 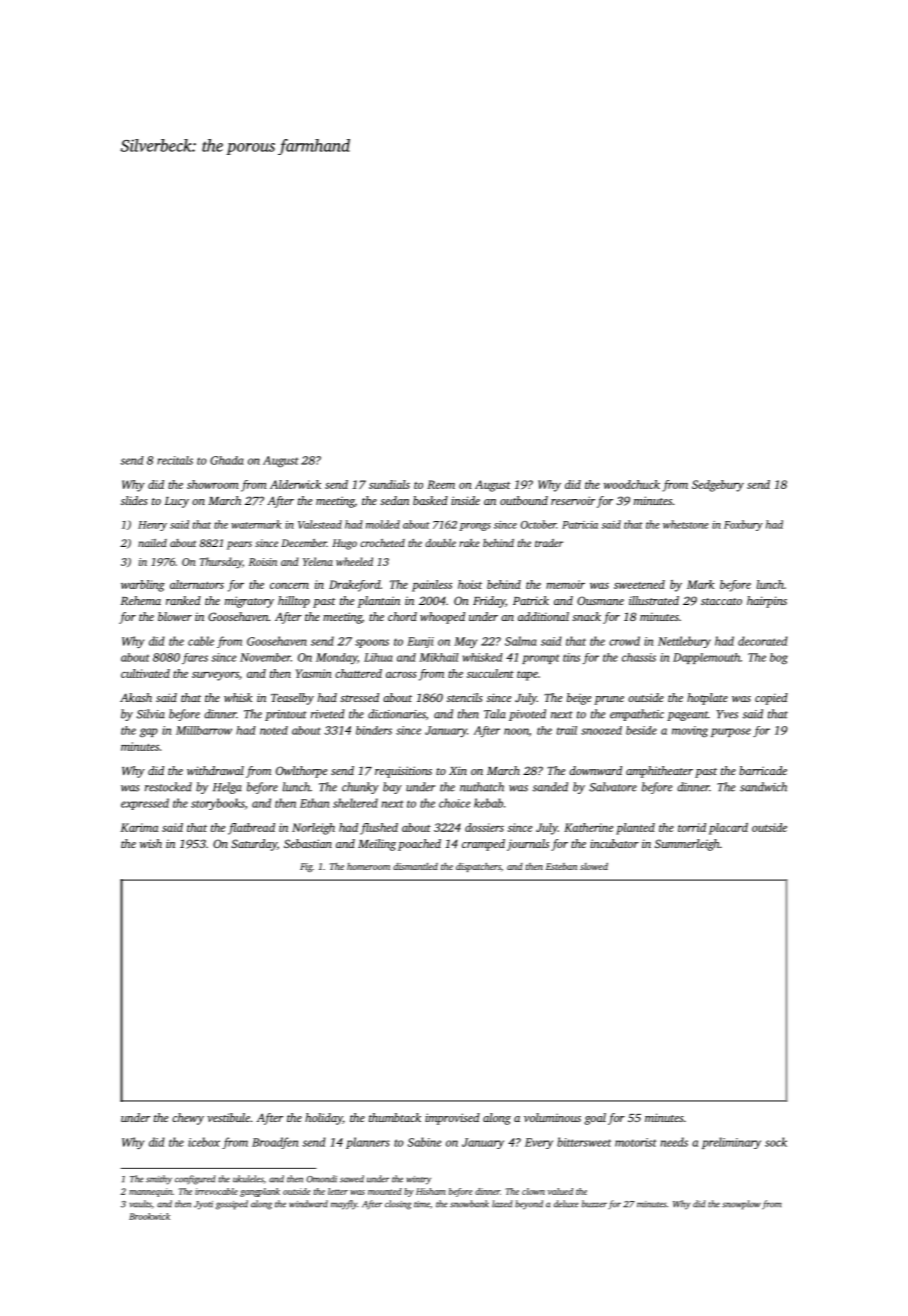 What do you see at coordinates (213, 484) in the page?
I see `showroom` at bounding box center [213, 484].
